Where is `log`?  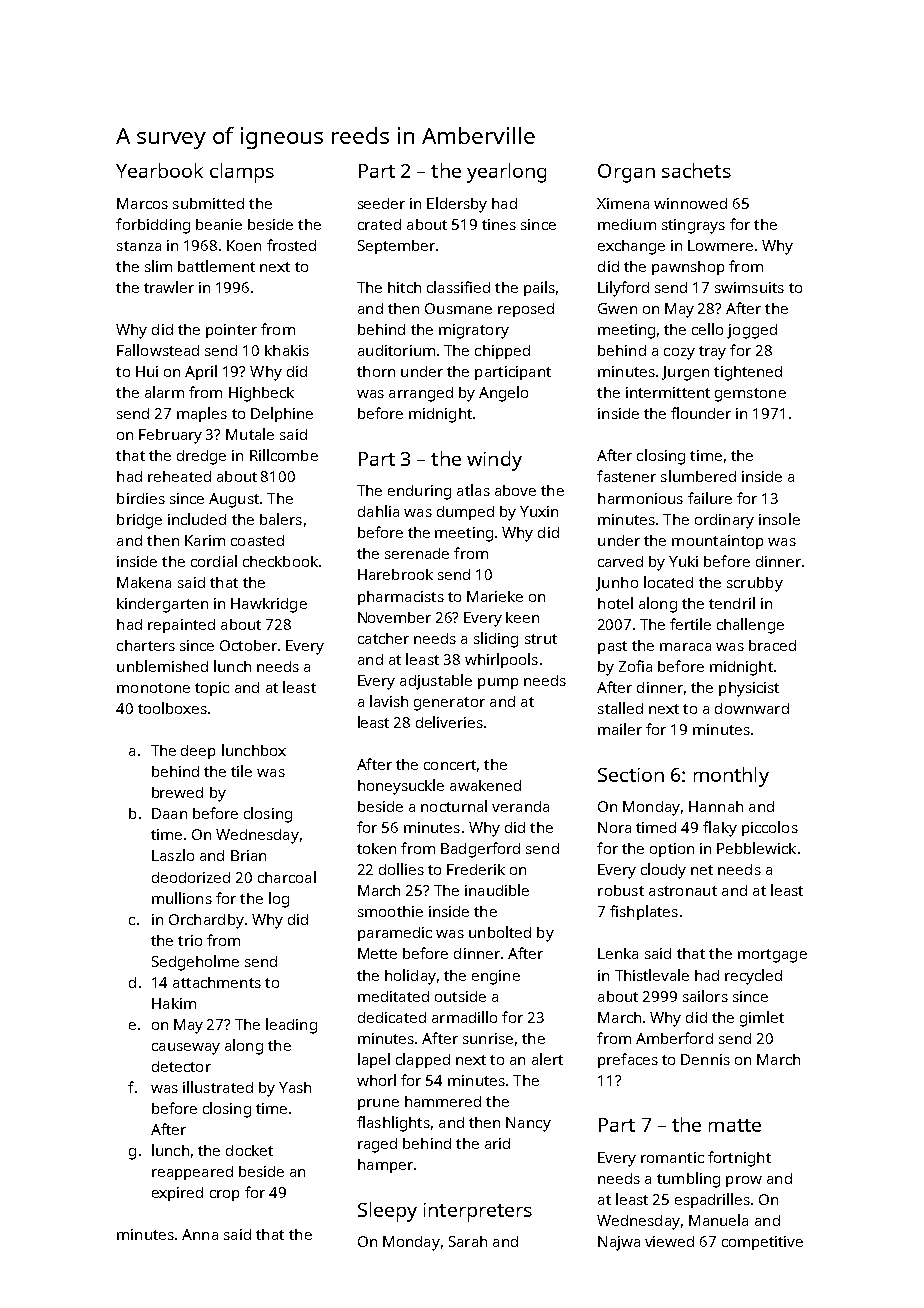
log is located at coordinates (279, 900).
